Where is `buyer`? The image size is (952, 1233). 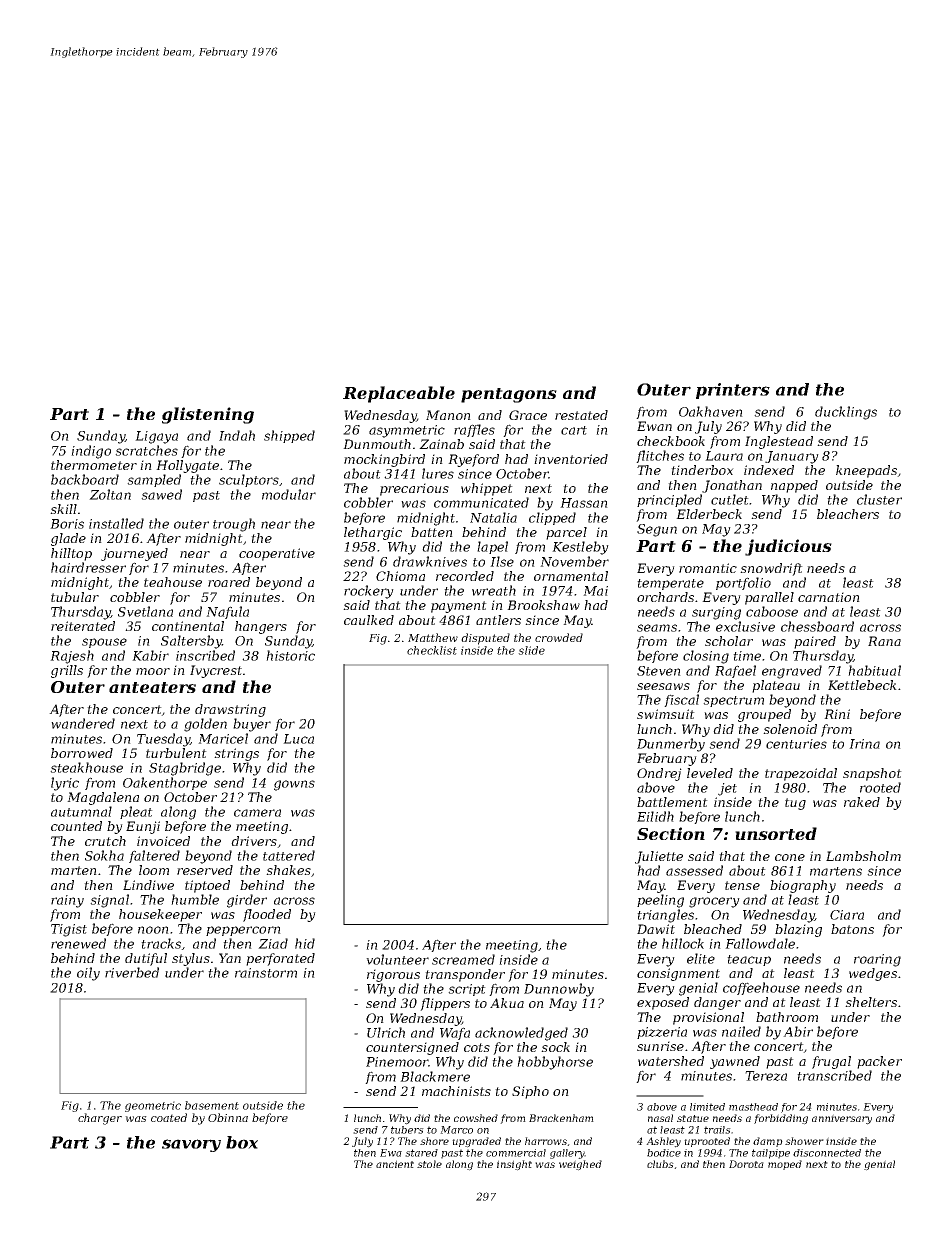
buyer is located at coordinates (252, 725).
